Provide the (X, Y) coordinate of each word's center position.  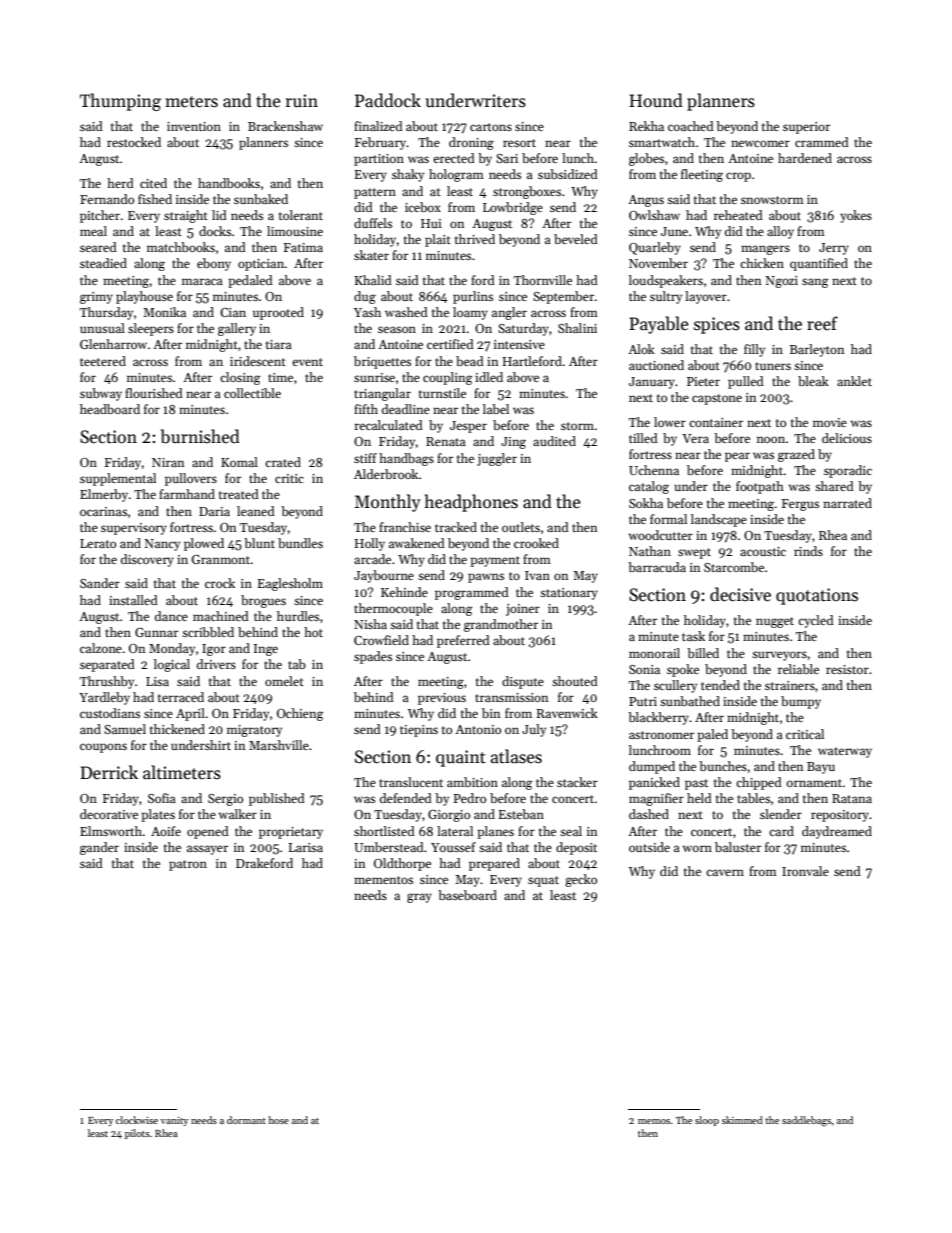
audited (554, 441)
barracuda (657, 567)
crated (283, 462)
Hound (656, 100)
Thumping (120, 102)
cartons (491, 127)
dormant (246, 1120)
